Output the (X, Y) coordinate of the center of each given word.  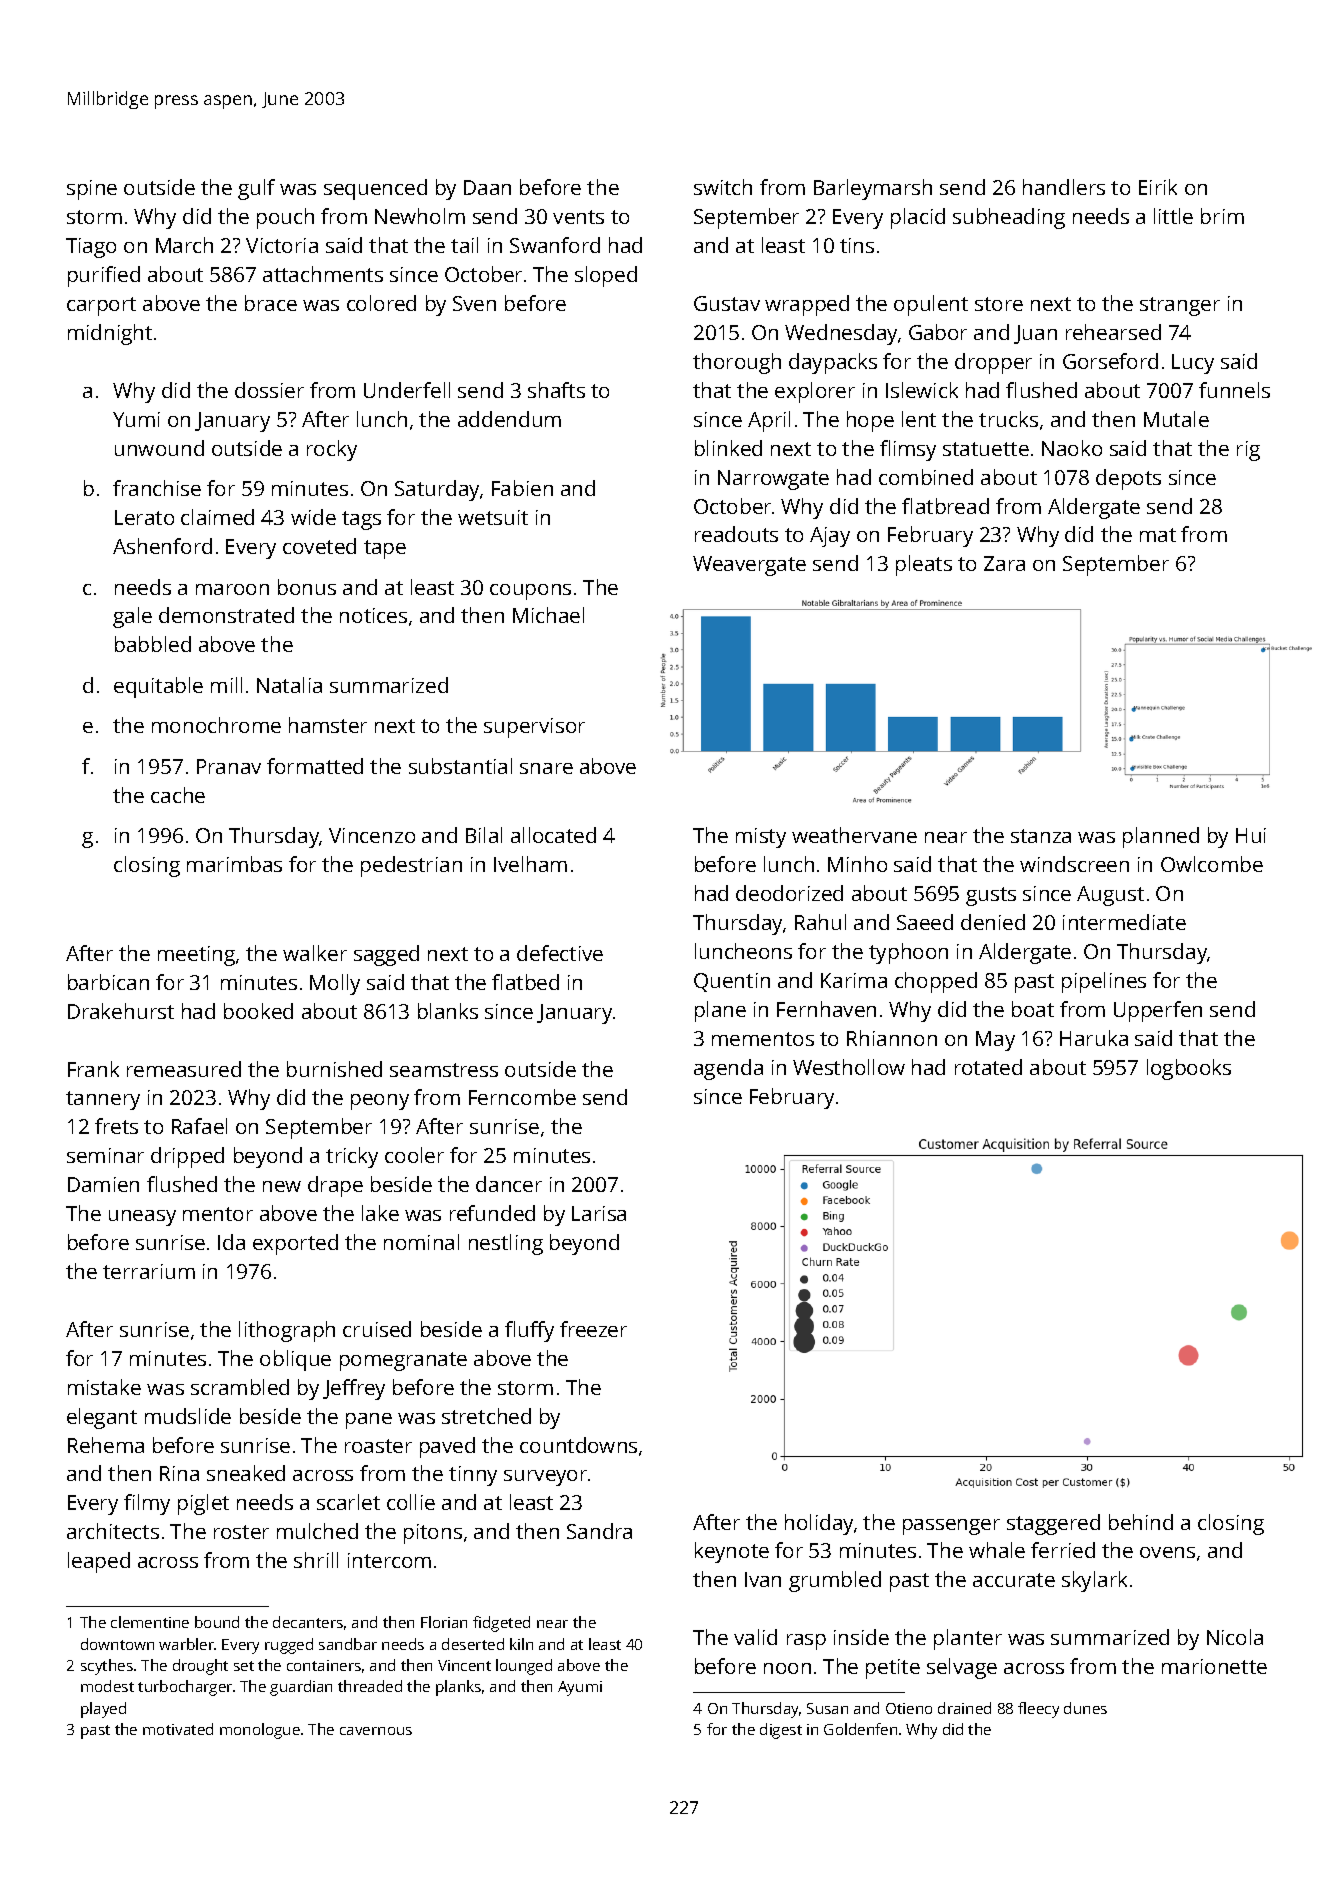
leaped (99, 1562)
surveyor (545, 1478)
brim (1222, 216)
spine (92, 190)
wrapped (807, 305)
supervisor (534, 728)
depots (1128, 479)
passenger (951, 1527)
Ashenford (162, 546)
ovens (1167, 1552)
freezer (593, 1329)
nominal (421, 1242)
